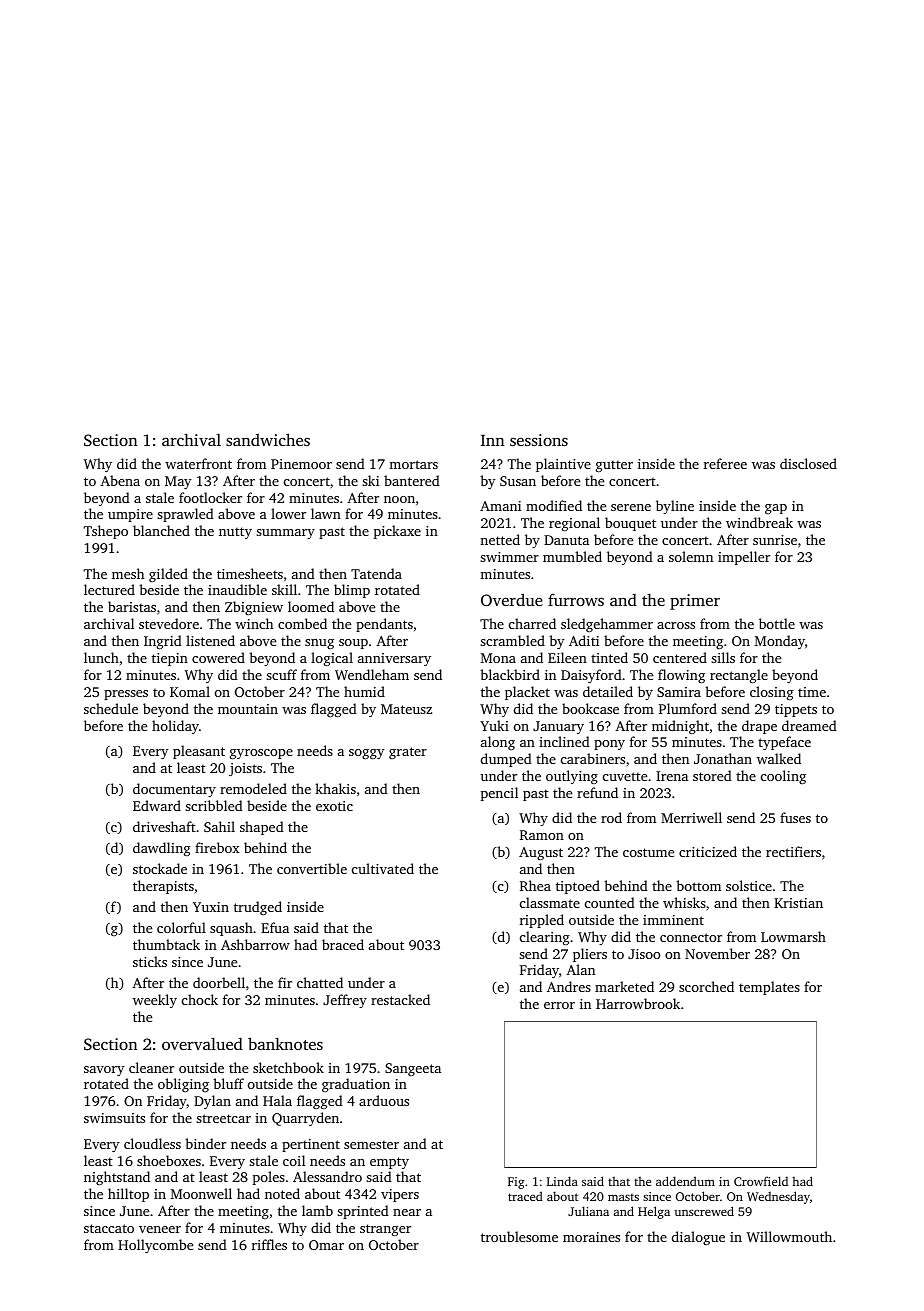 The height and width of the screenshot is (1311, 924). Describe the element at coordinates (775, 540) in the screenshot. I see `sunrise` at that location.
